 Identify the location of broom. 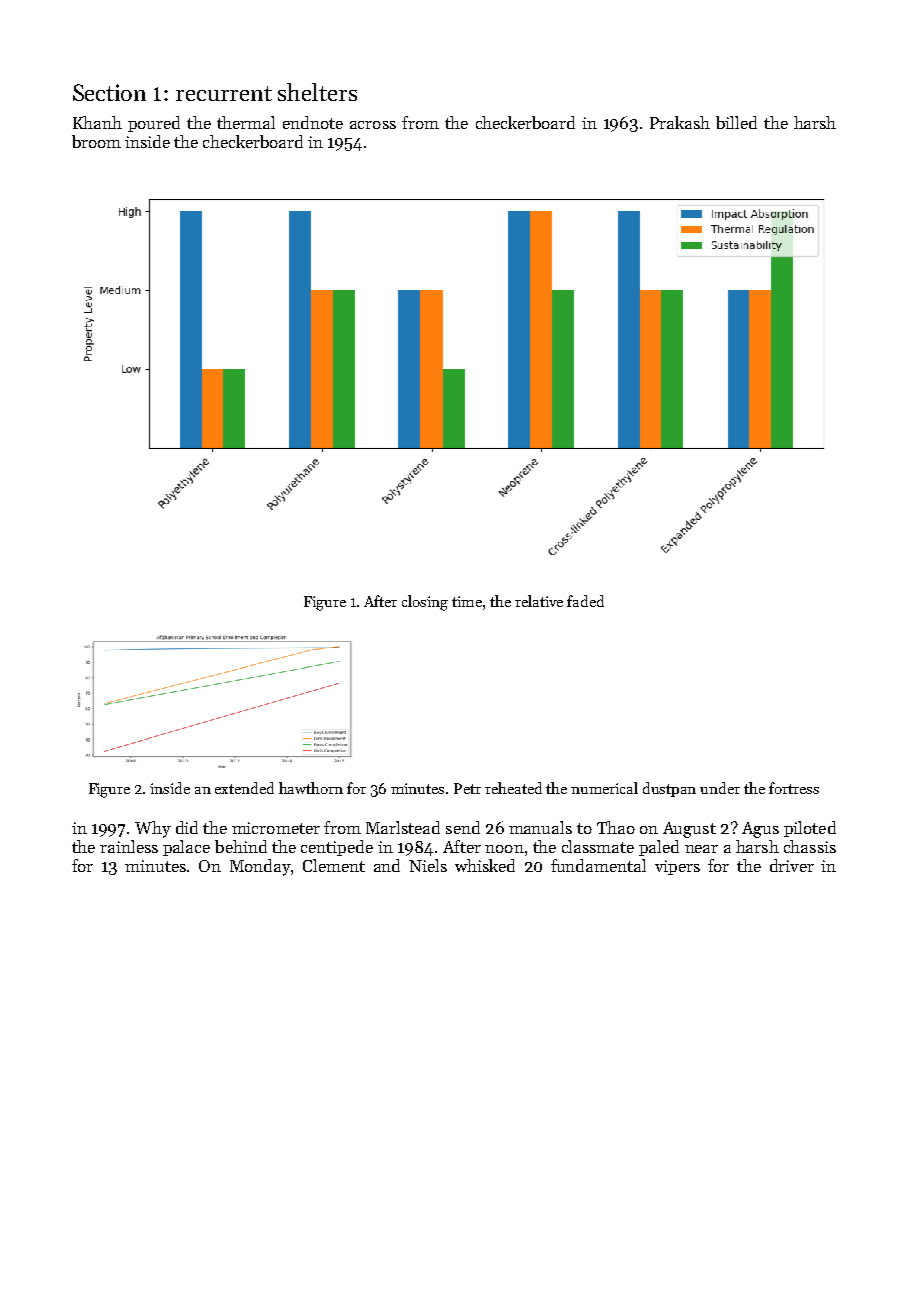
(96, 141).
